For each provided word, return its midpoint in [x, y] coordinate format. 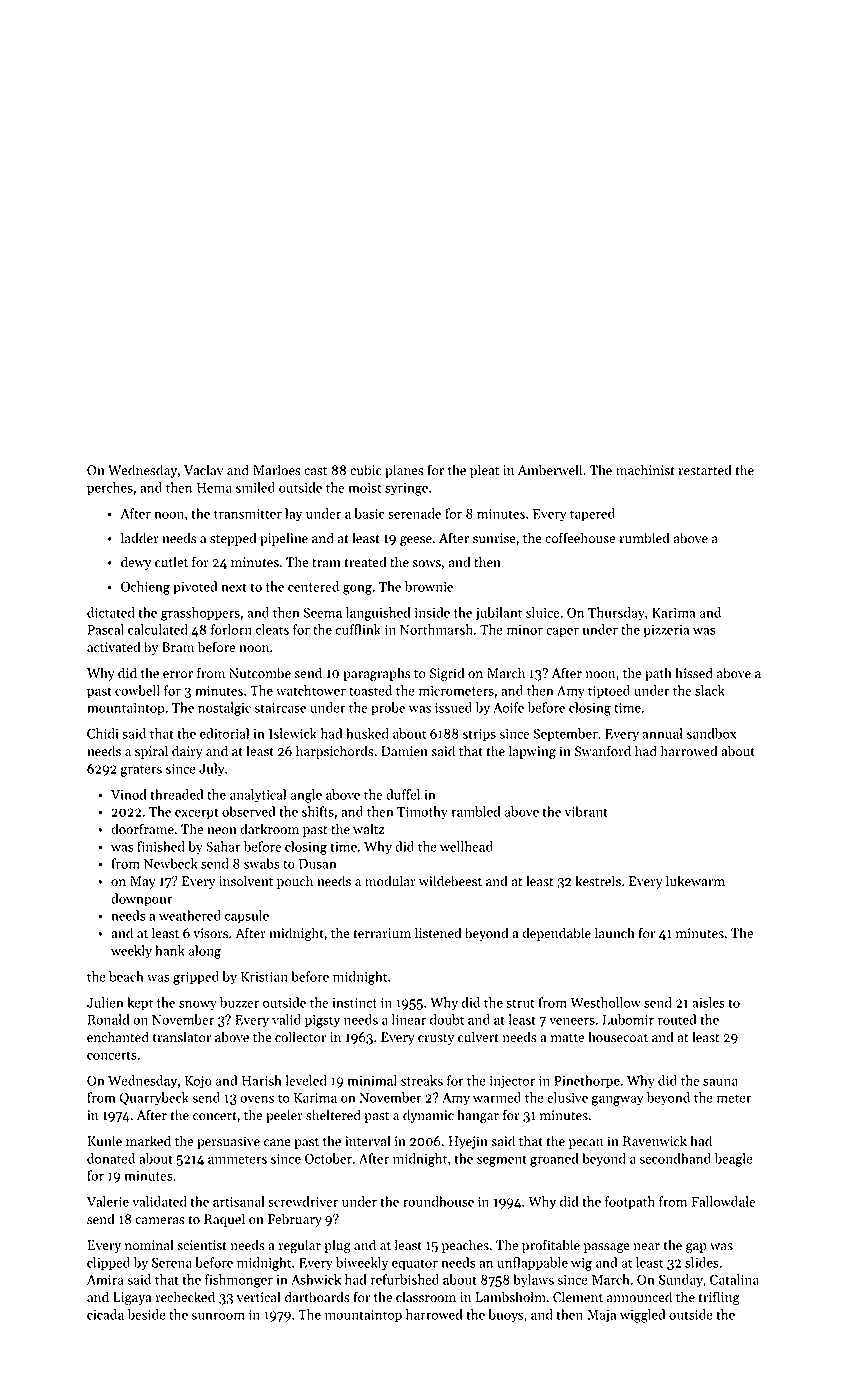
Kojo [198, 1082]
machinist [645, 470]
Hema [214, 488]
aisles [708, 1002]
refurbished [405, 1279]
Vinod [129, 794]
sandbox [711, 733]
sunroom [218, 1316]
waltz [368, 829]
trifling [719, 1298]
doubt [447, 1019]
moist [364, 488]
